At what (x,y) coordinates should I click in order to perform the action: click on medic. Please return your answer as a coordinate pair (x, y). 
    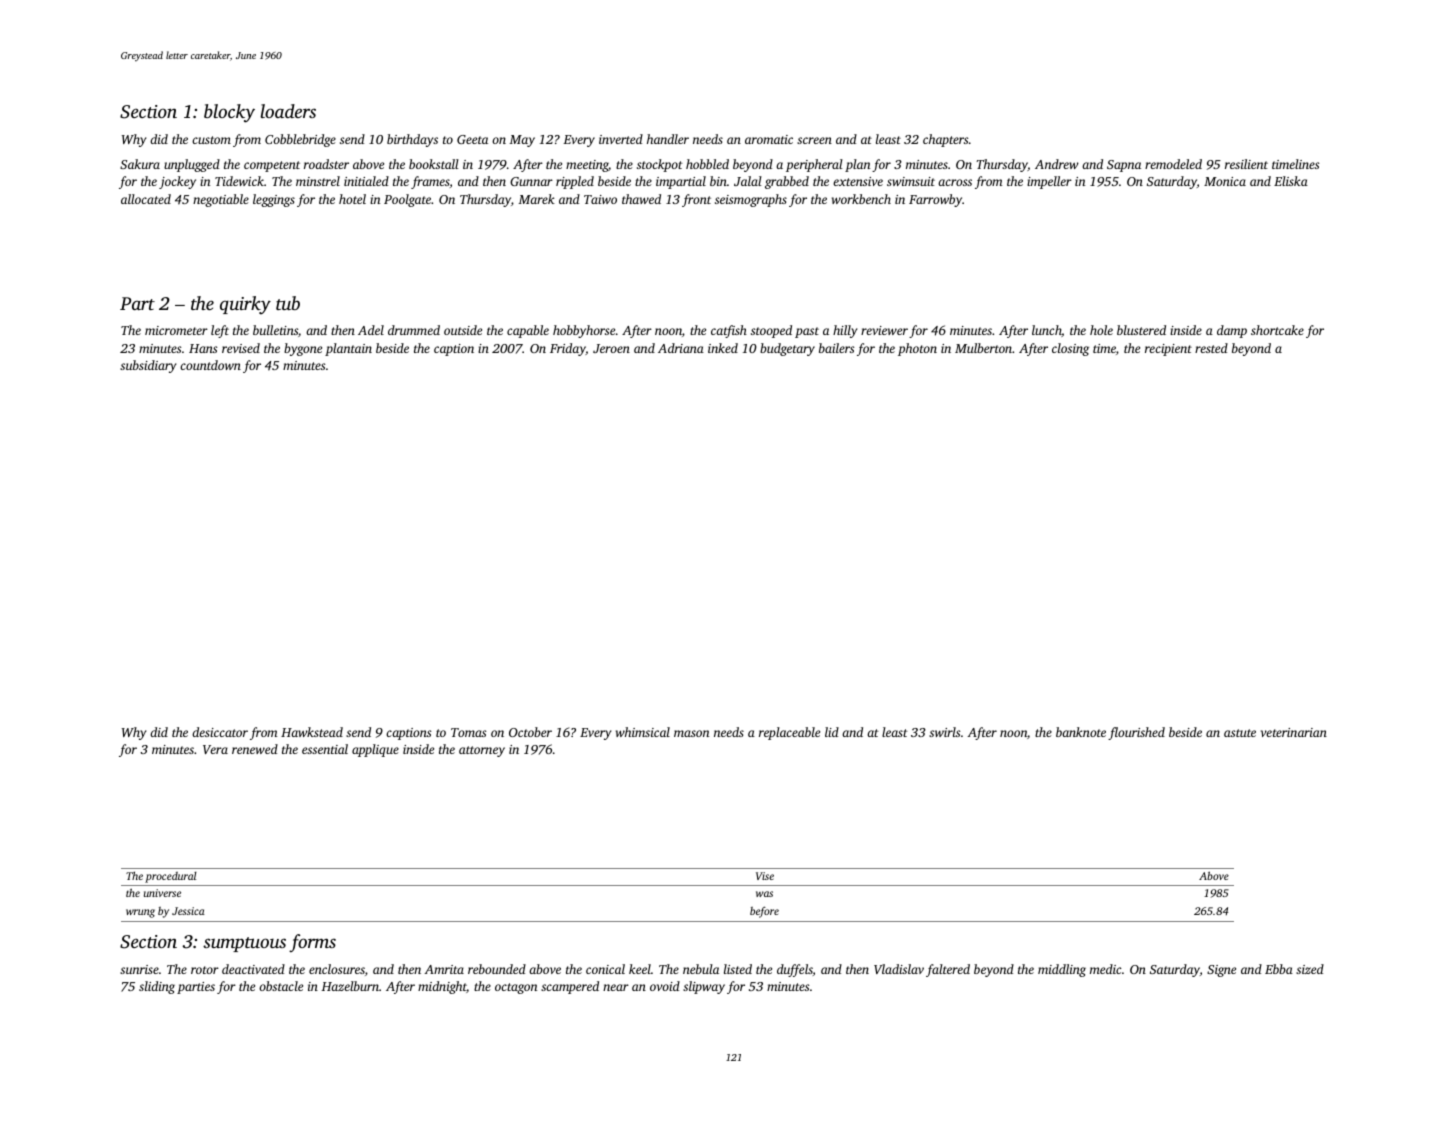
    Looking at the image, I should click on (1105, 969).
